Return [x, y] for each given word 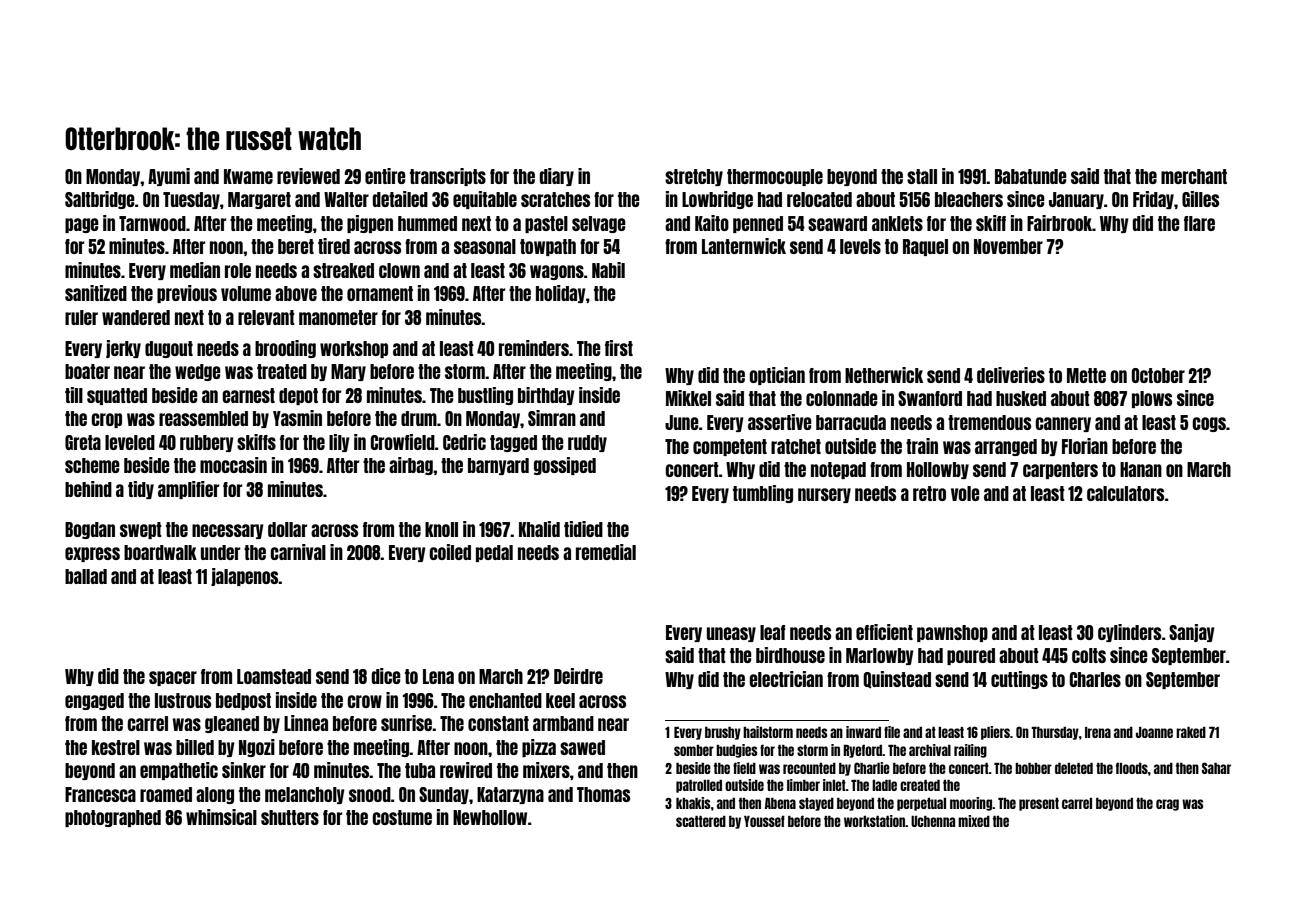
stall [922, 176]
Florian [1085, 446]
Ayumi [169, 177]
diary [556, 177]
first [619, 348]
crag [1167, 805]
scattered [701, 821]
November [1008, 246]
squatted [117, 396]
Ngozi [257, 748]
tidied [583, 529]
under [220, 552]
